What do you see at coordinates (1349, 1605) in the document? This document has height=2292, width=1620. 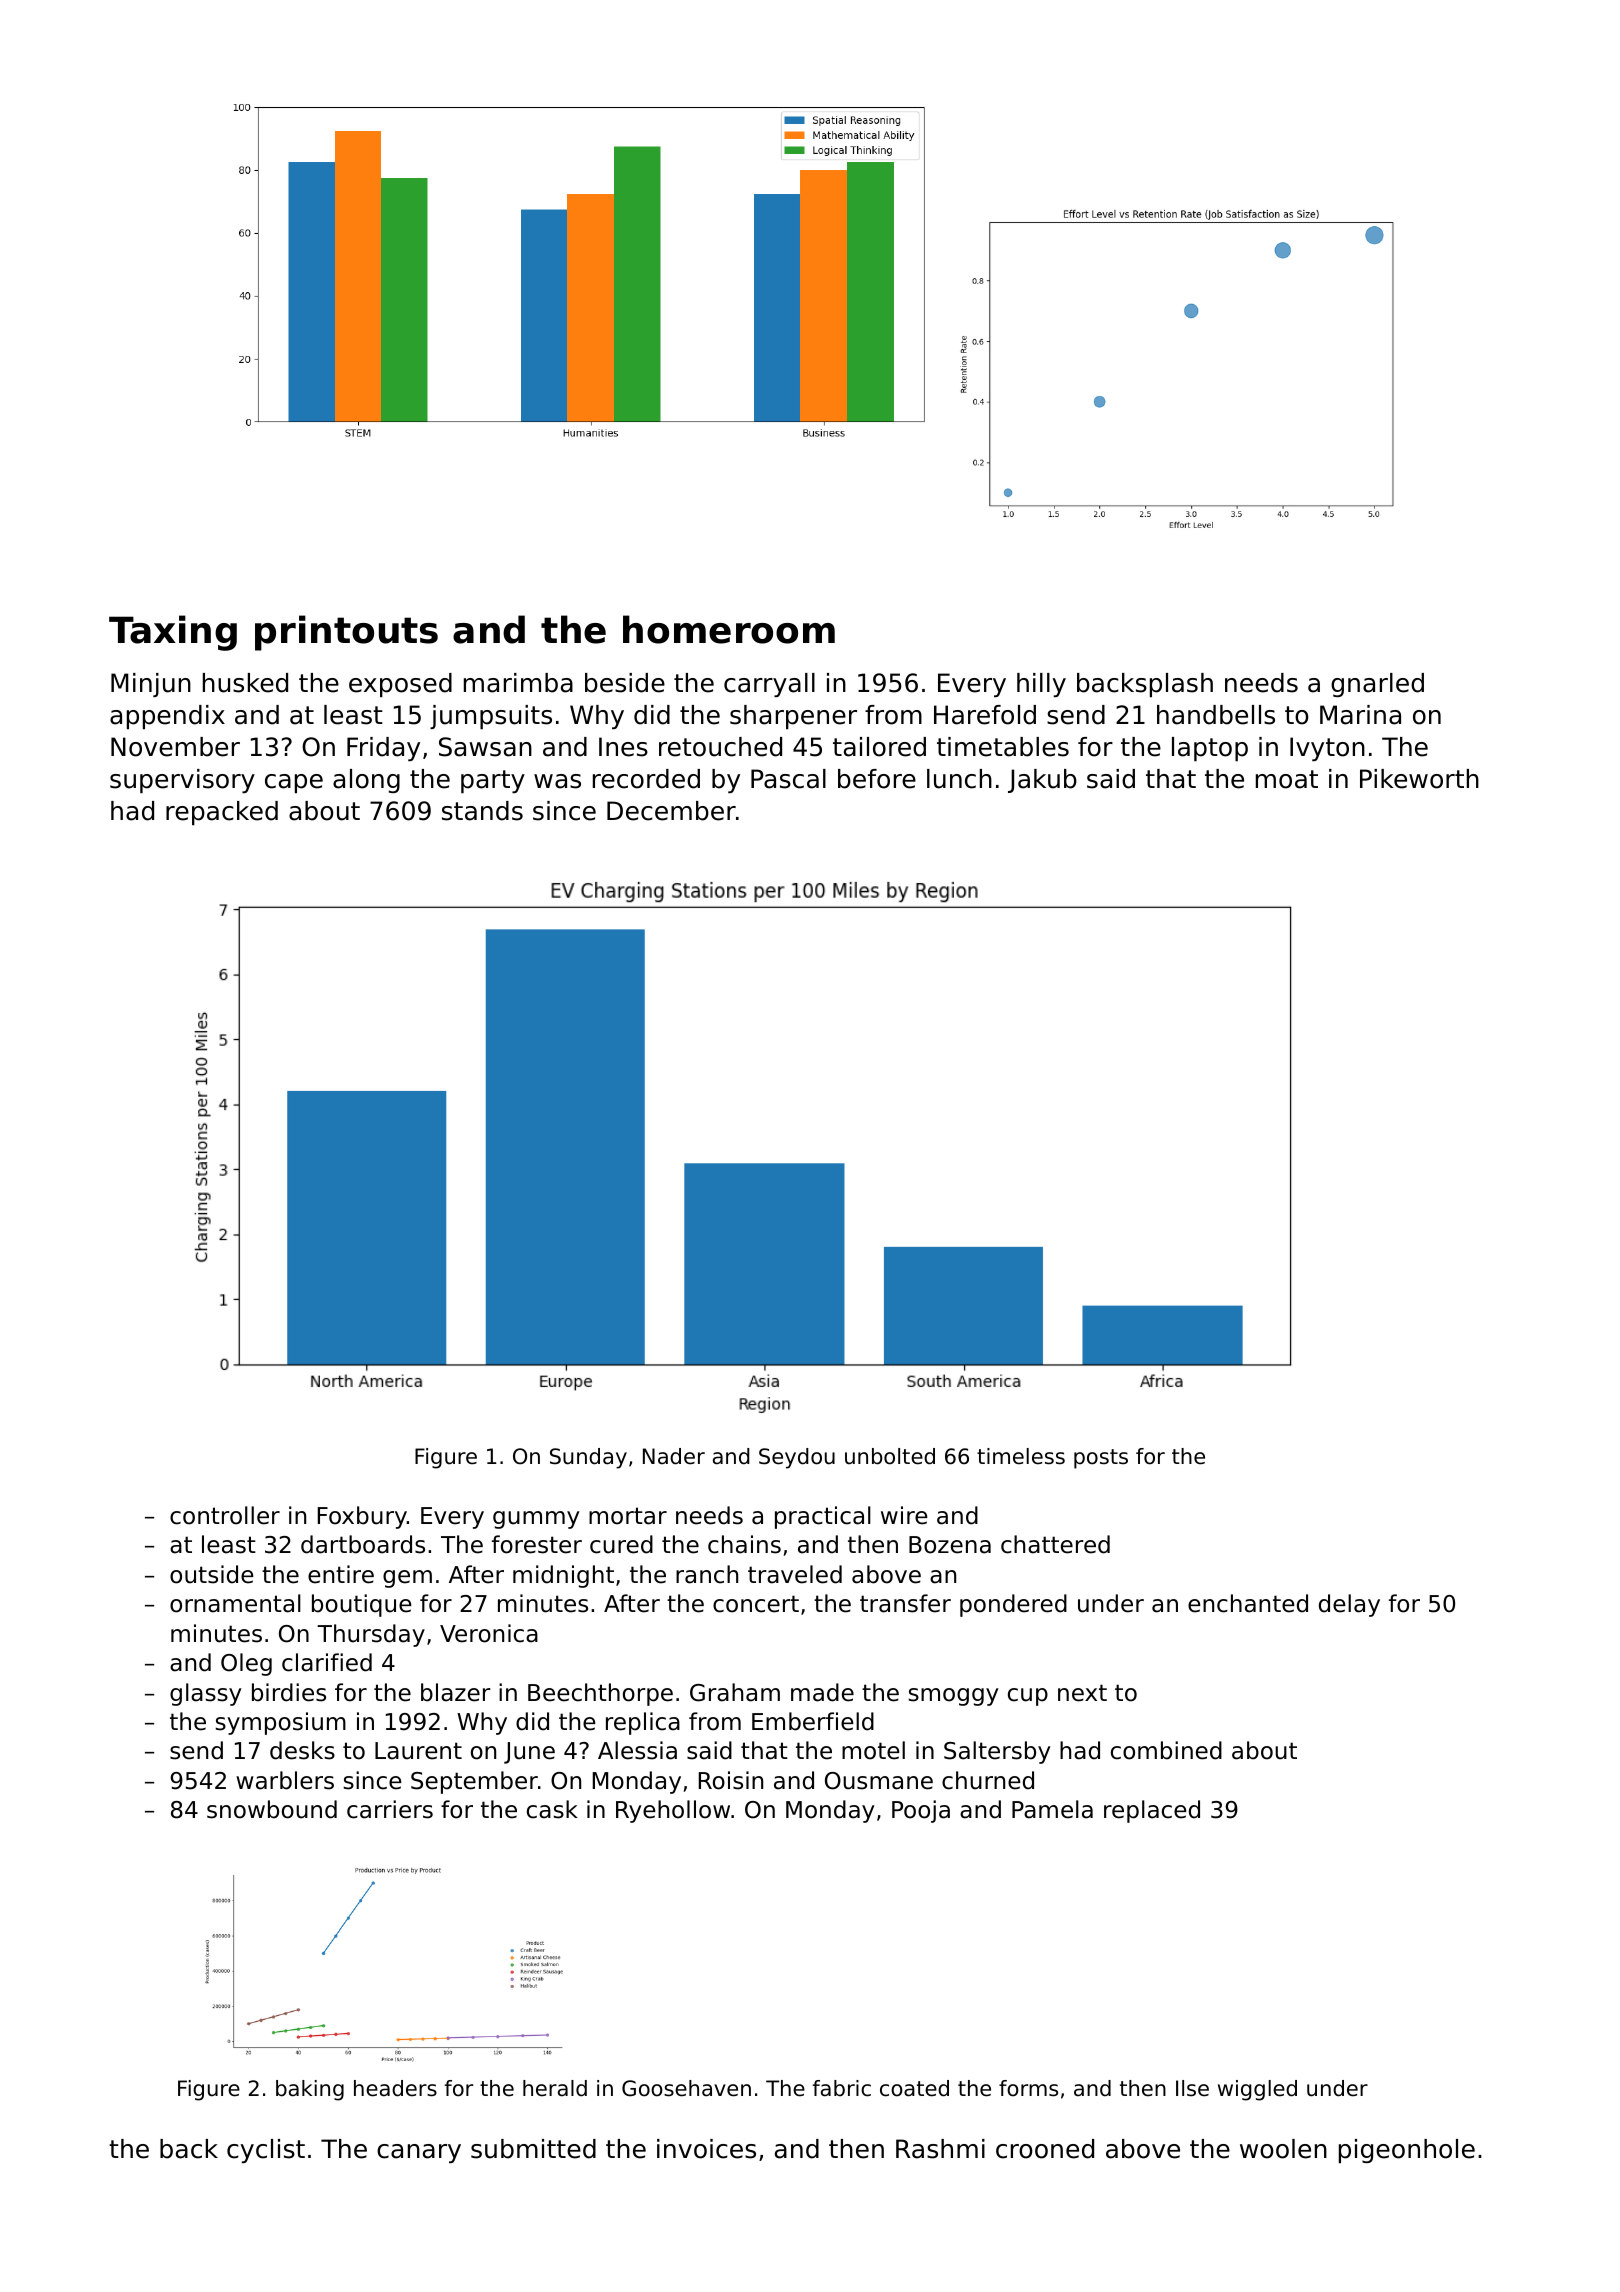 I see `delay` at bounding box center [1349, 1605].
